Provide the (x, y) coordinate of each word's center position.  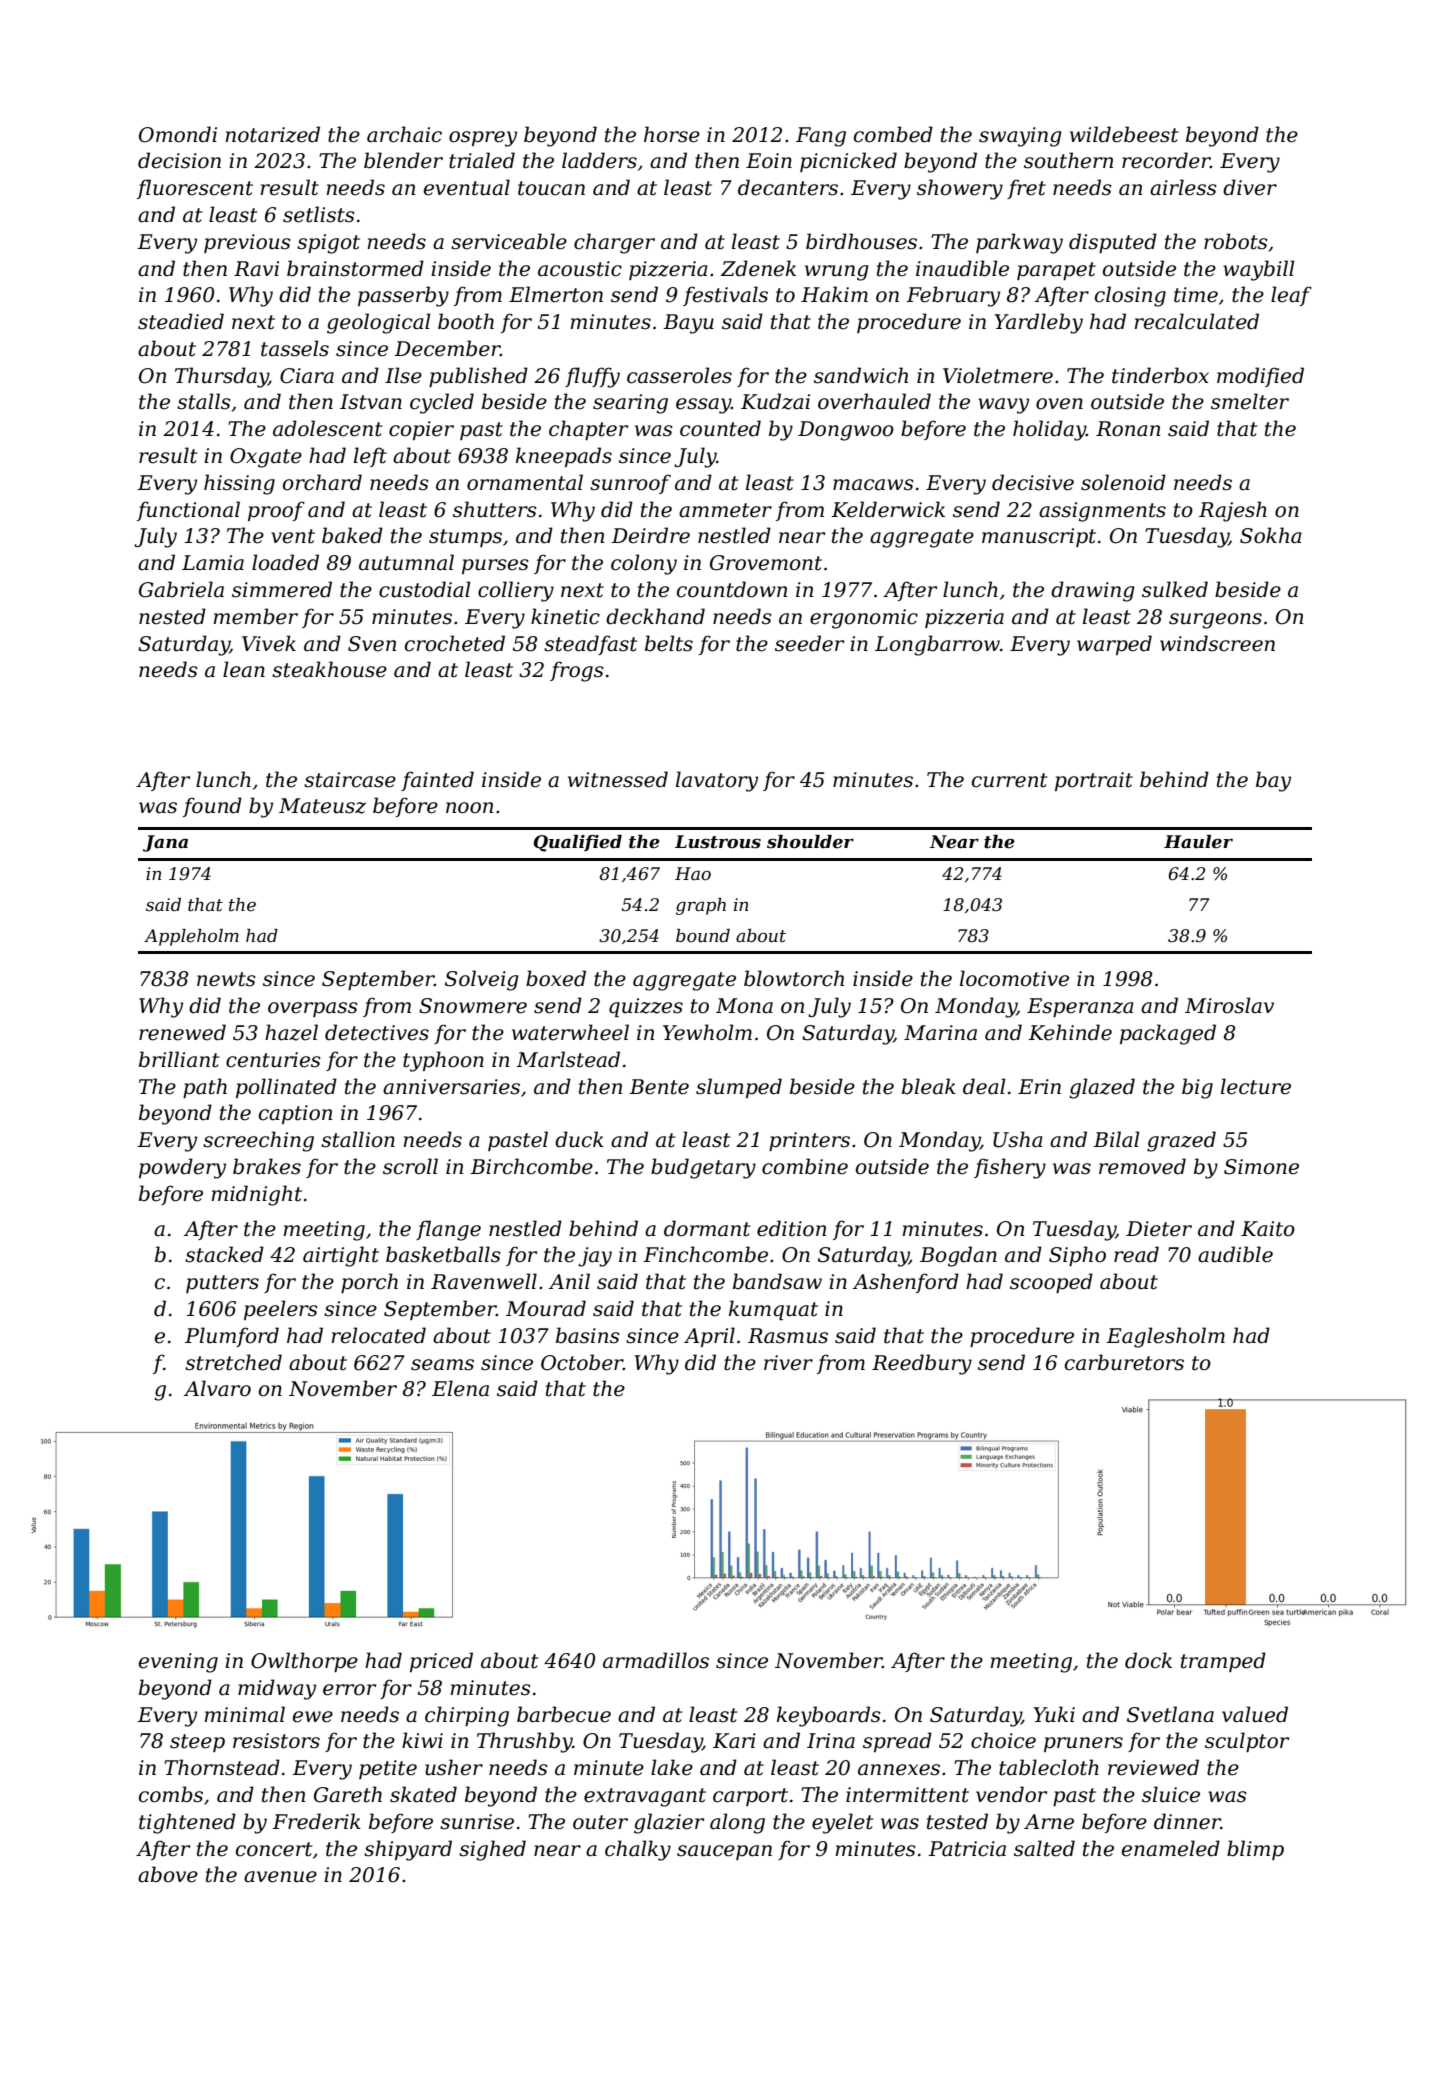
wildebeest (1124, 134)
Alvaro (217, 1388)
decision (179, 160)
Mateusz (322, 806)
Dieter (1159, 1229)
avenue (280, 1877)
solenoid (1123, 482)
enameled (1171, 1848)
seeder (809, 643)
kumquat (773, 1310)
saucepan (724, 1852)
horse (672, 134)
